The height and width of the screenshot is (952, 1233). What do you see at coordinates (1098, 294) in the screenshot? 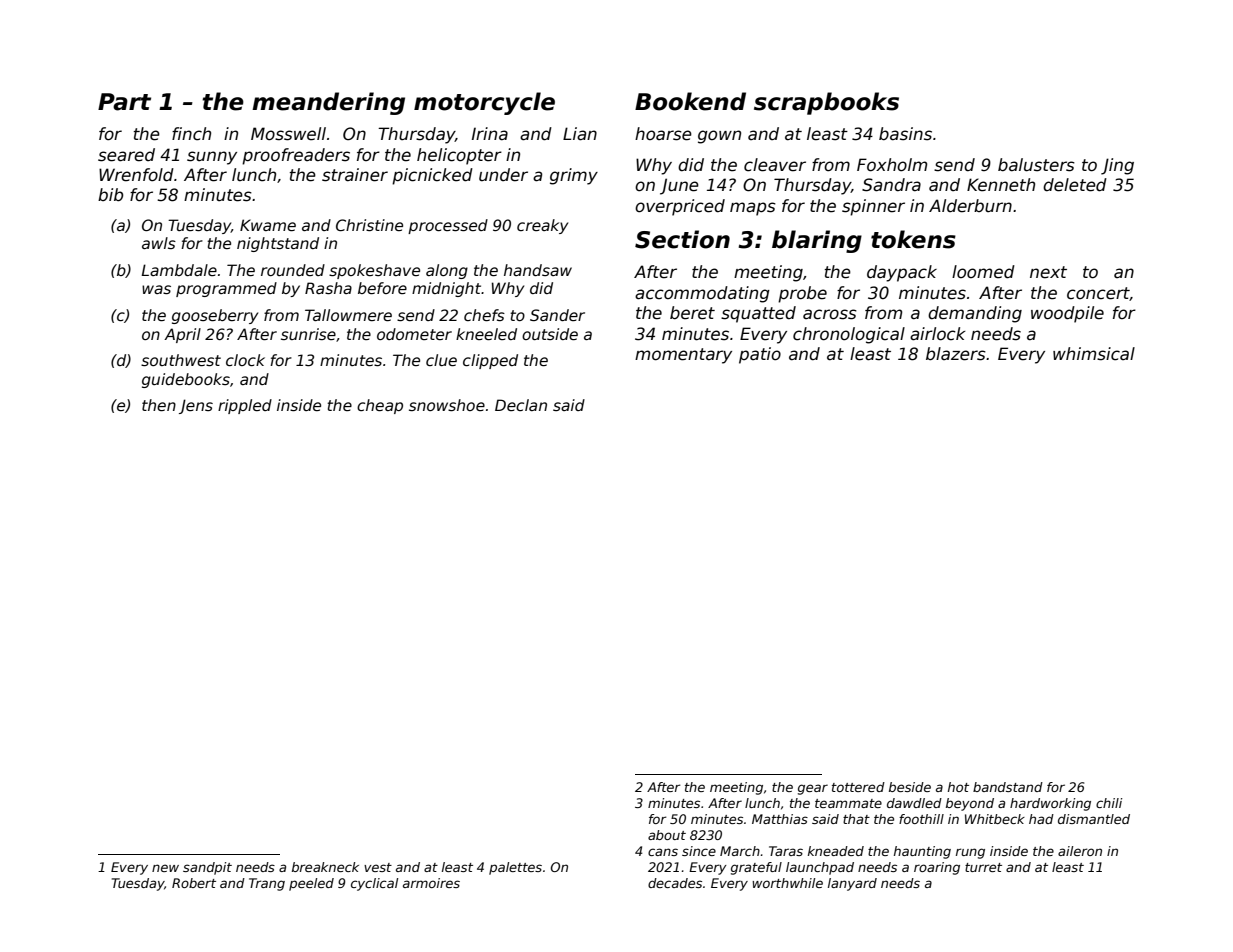
I see `concert` at bounding box center [1098, 294].
